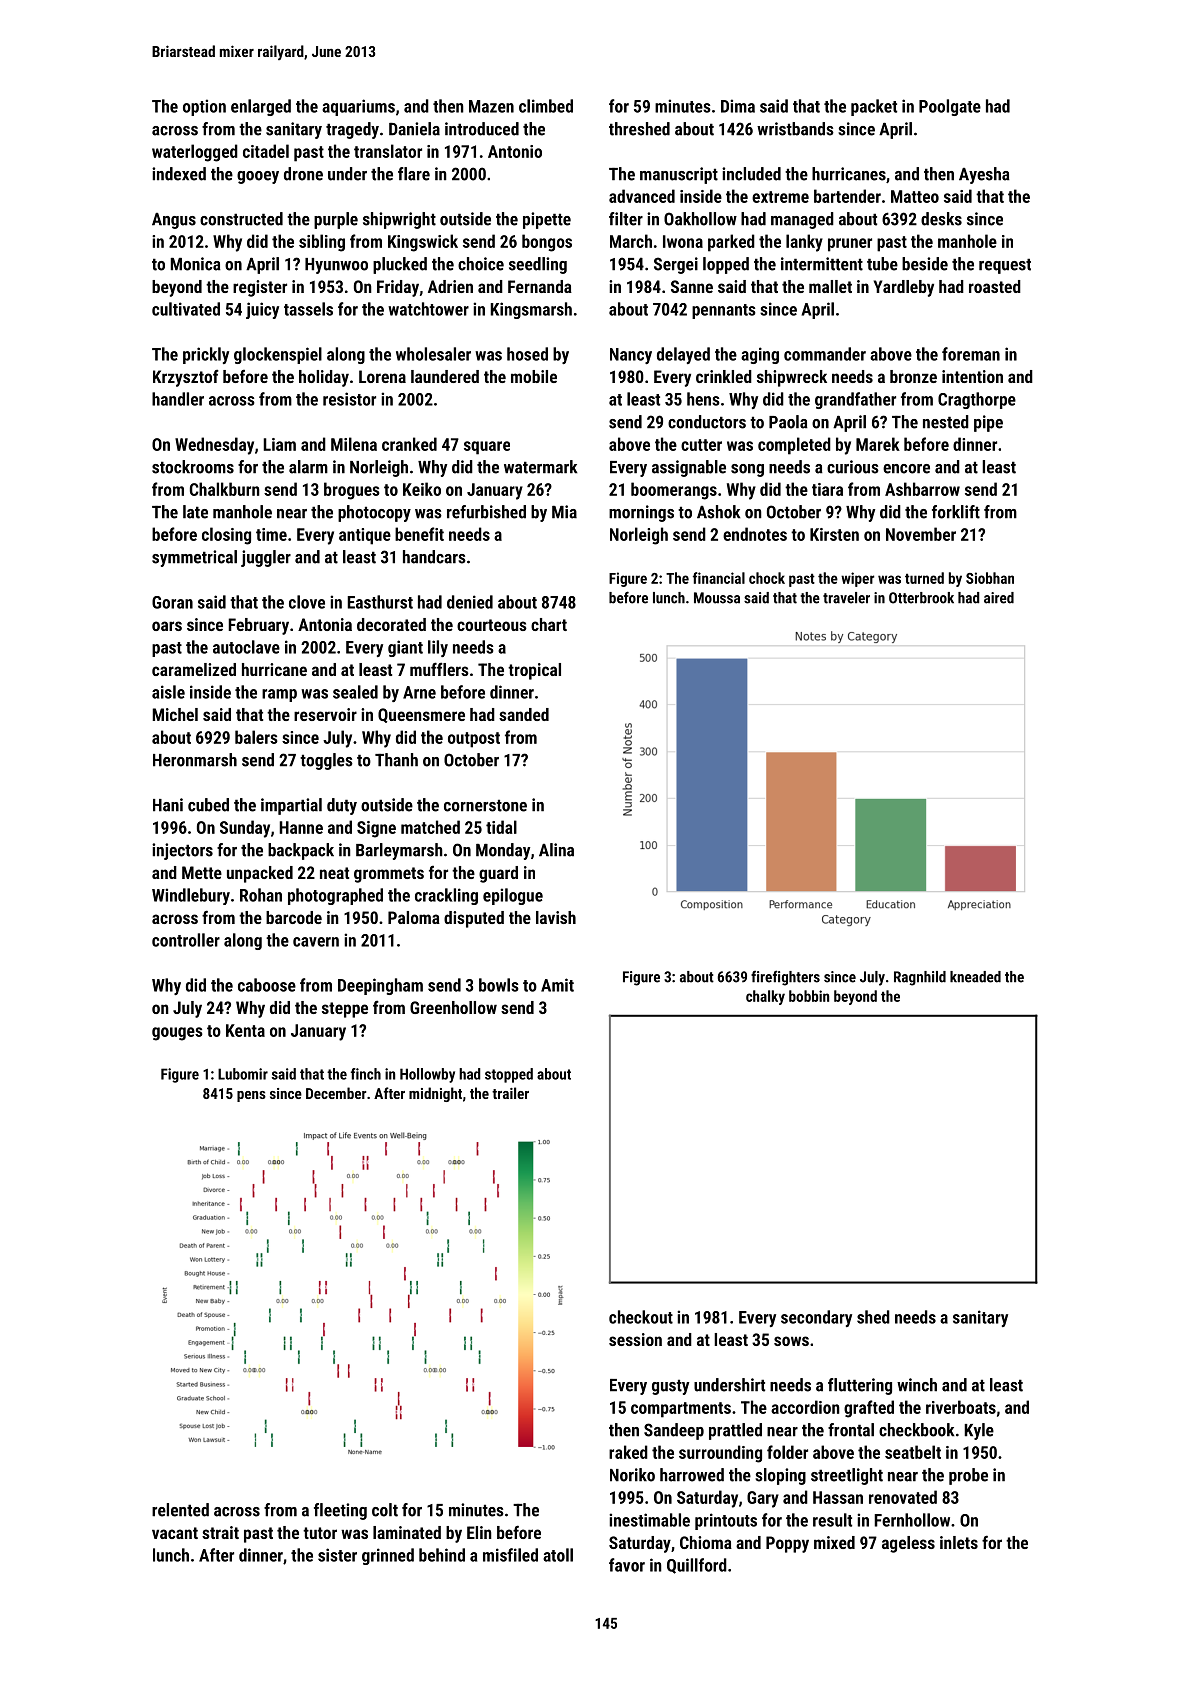 Image resolution: width=1189 pixels, height=1681 pixels. What do you see at coordinates (340, 1511) in the page?
I see `fleeting` at bounding box center [340, 1511].
